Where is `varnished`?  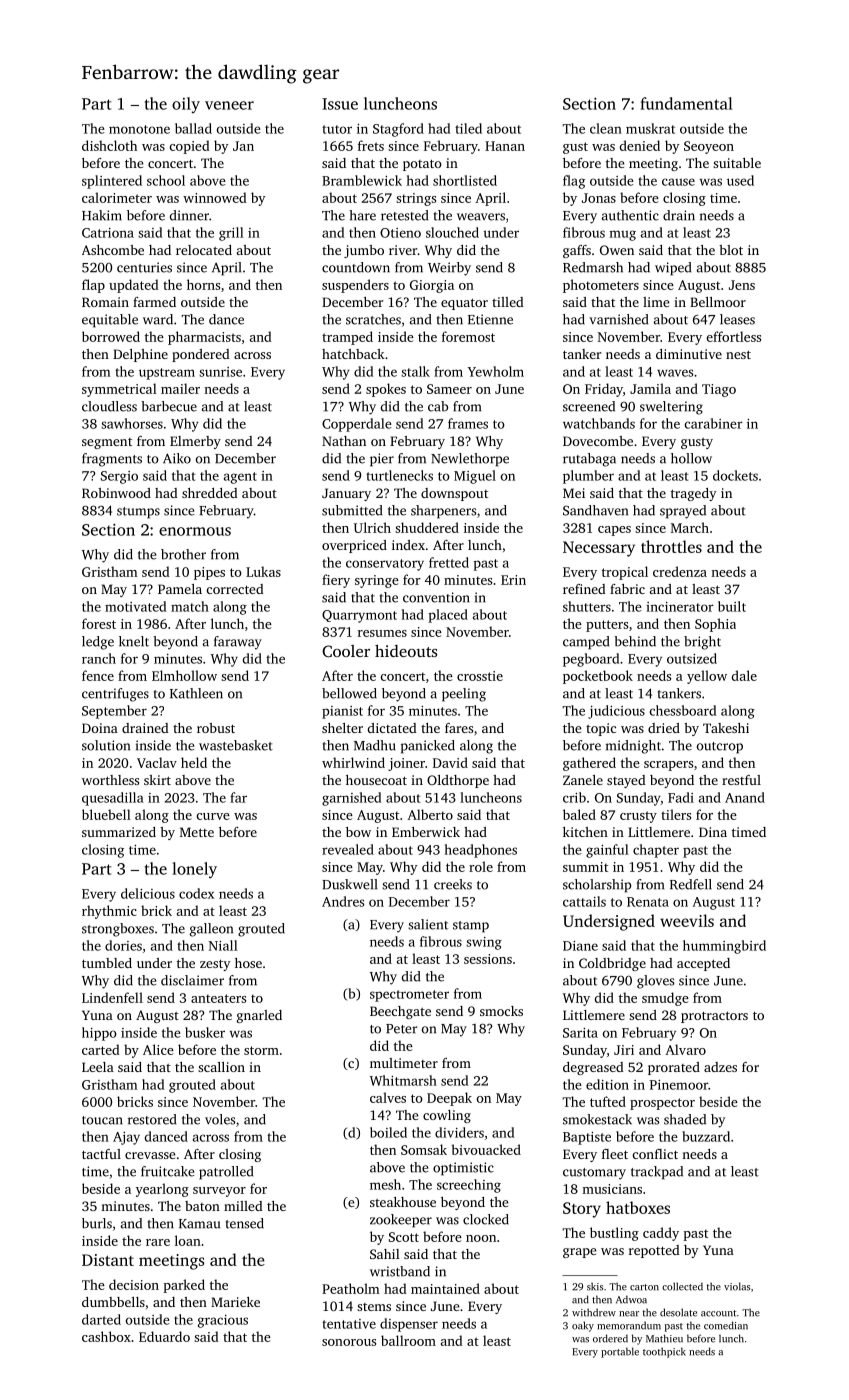 varnished is located at coordinates (618, 319).
